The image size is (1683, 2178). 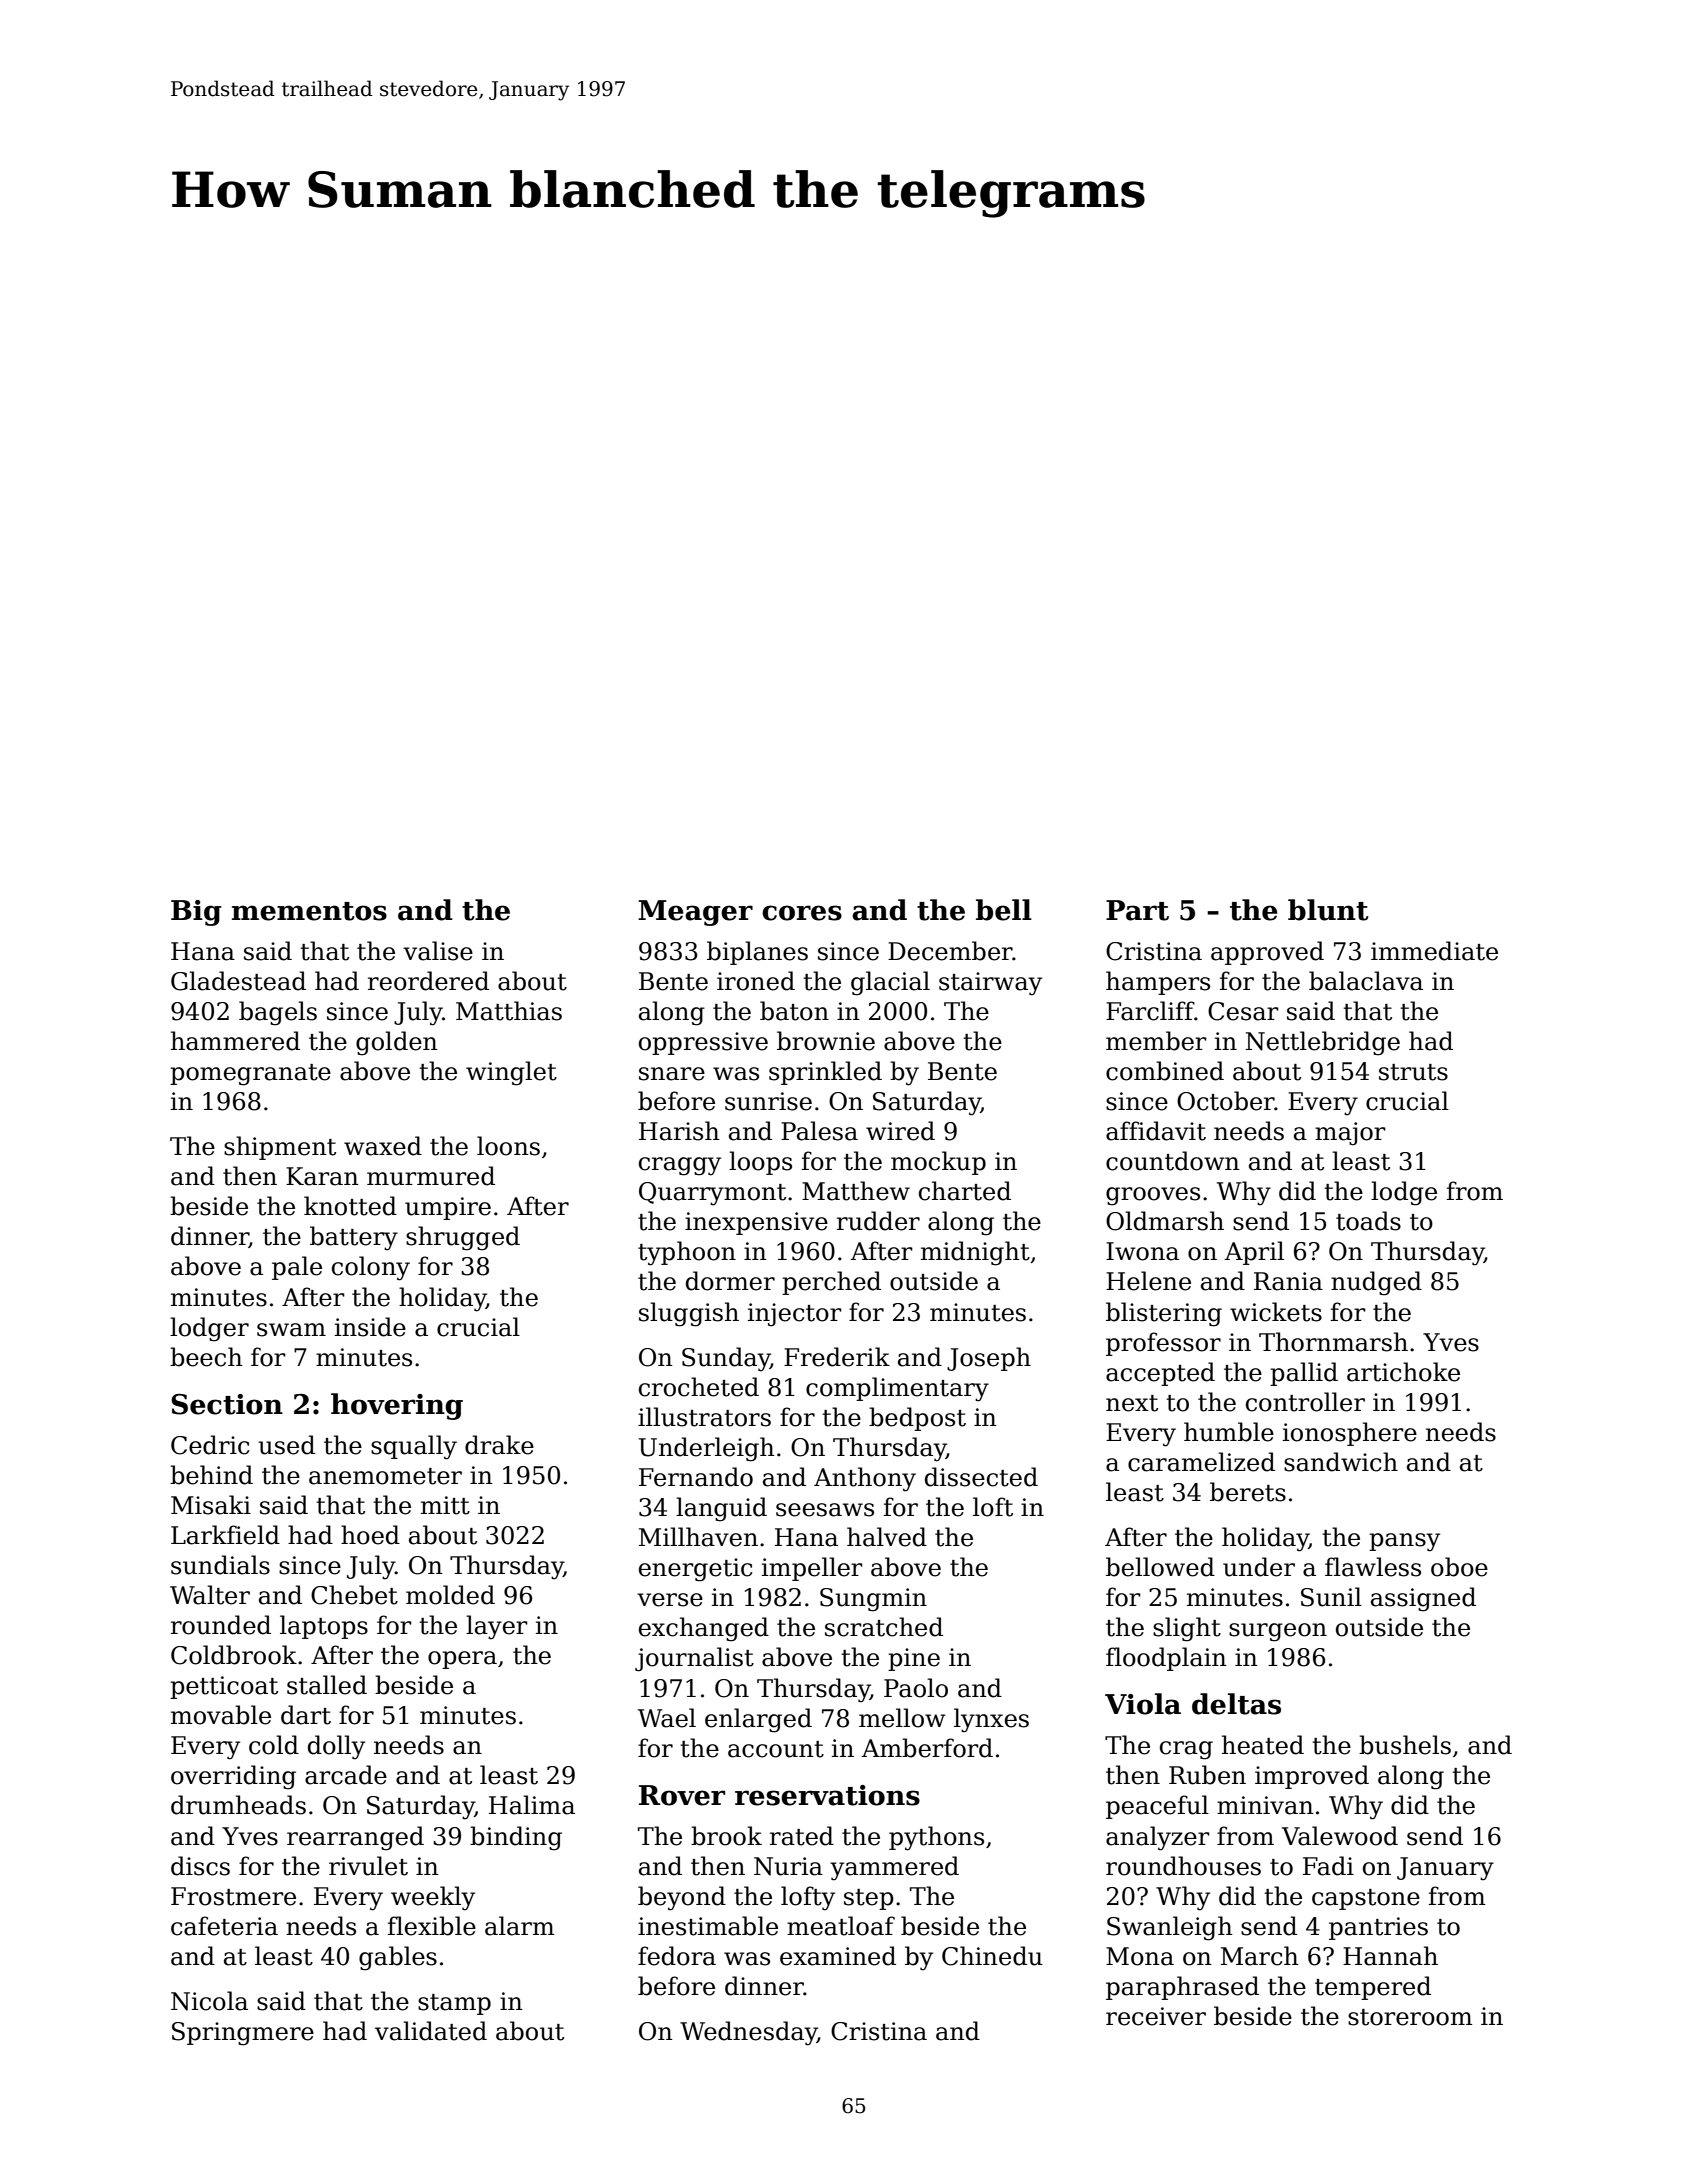 I want to click on cores, so click(x=802, y=913).
